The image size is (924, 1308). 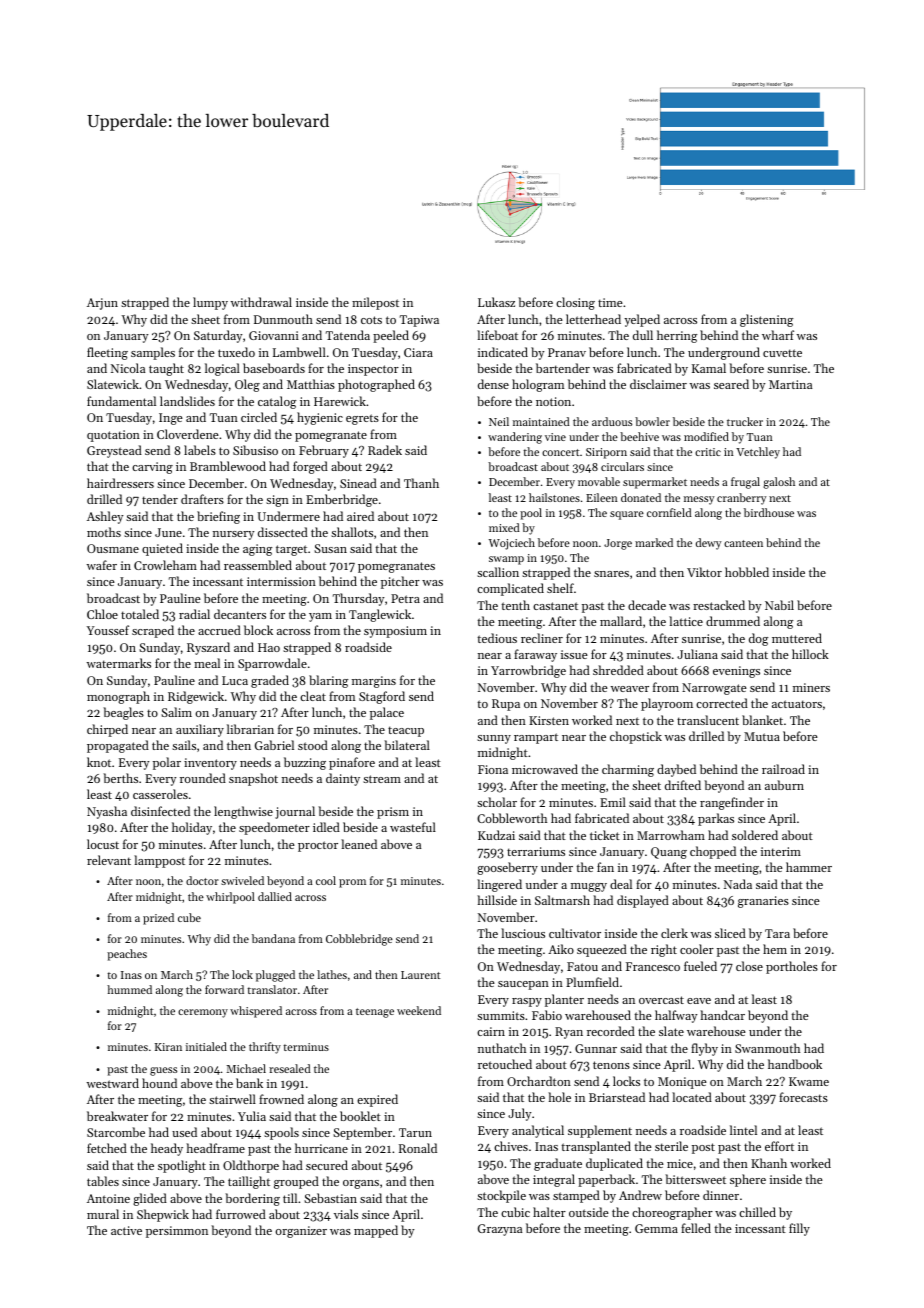 What do you see at coordinates (200, 730) in the screenshot?
I see `auxiliary` at bounding box center [200, 730].
